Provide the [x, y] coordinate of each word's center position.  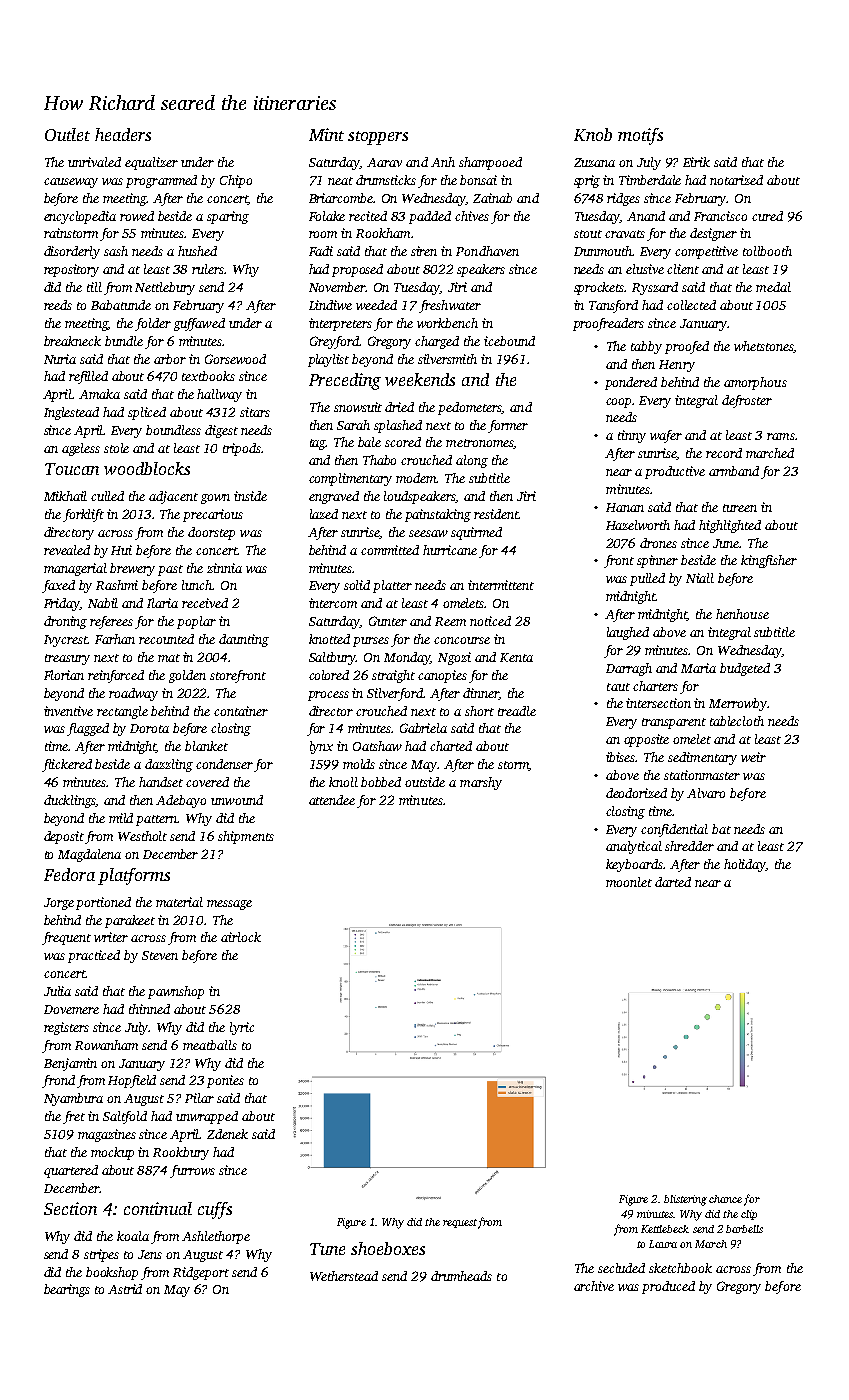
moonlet [629, 882]
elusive [645, 269]
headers [123, 134]
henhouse [742, 614]
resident [496, 514]
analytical [634, 847]
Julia [57, 991]
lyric [242, 1028]
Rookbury [181, 1153]
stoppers [378, 138]
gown [215, 499]
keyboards [635, 865]
